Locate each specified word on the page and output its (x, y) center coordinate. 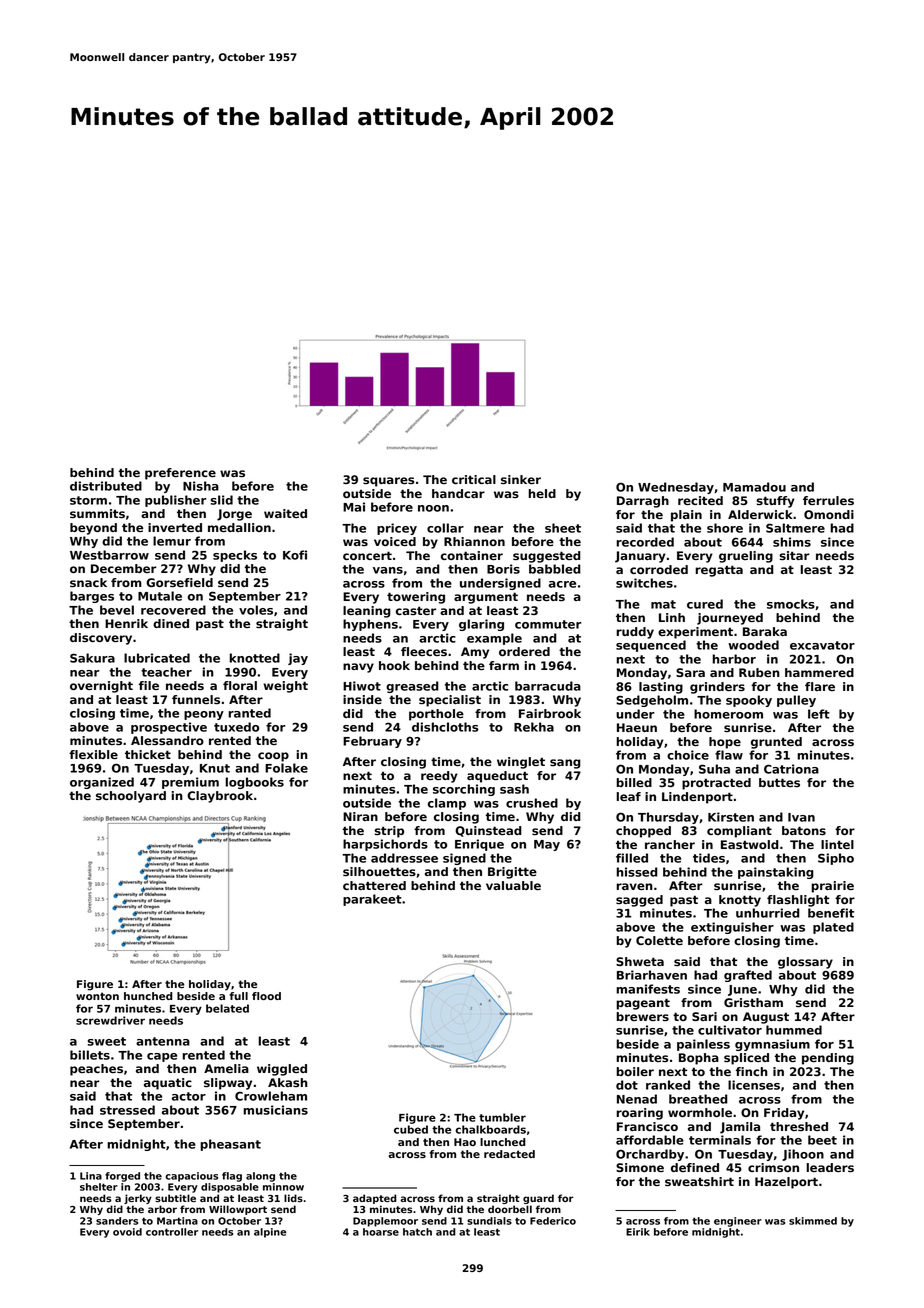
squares (388, 482)
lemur (172, 541)
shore (725, 528)
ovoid (127, 1232)
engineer (738, 1222)
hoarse (381, 1232)
